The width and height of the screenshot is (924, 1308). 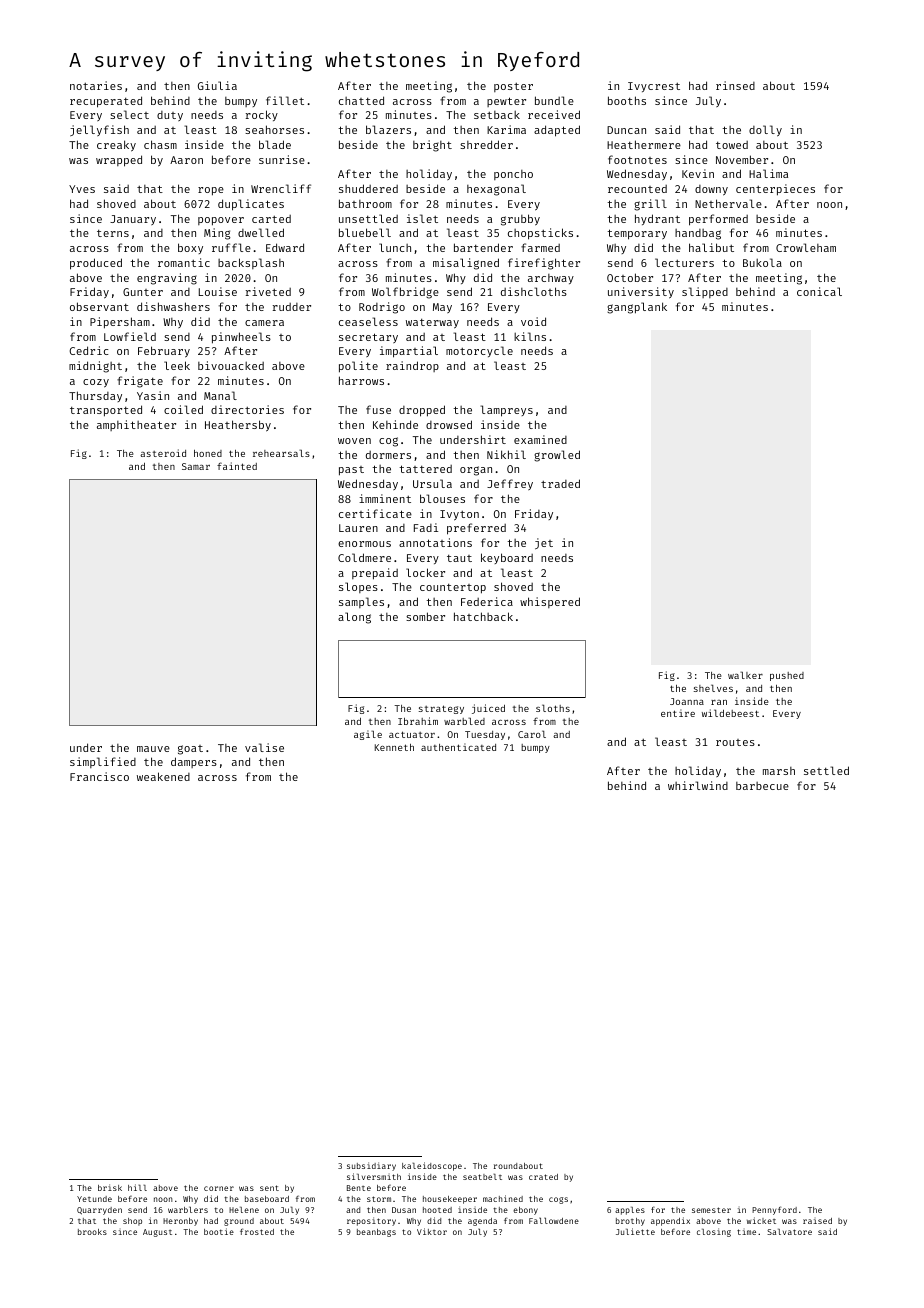 I want to click on wildebeest, so click(x=730, y=713).
